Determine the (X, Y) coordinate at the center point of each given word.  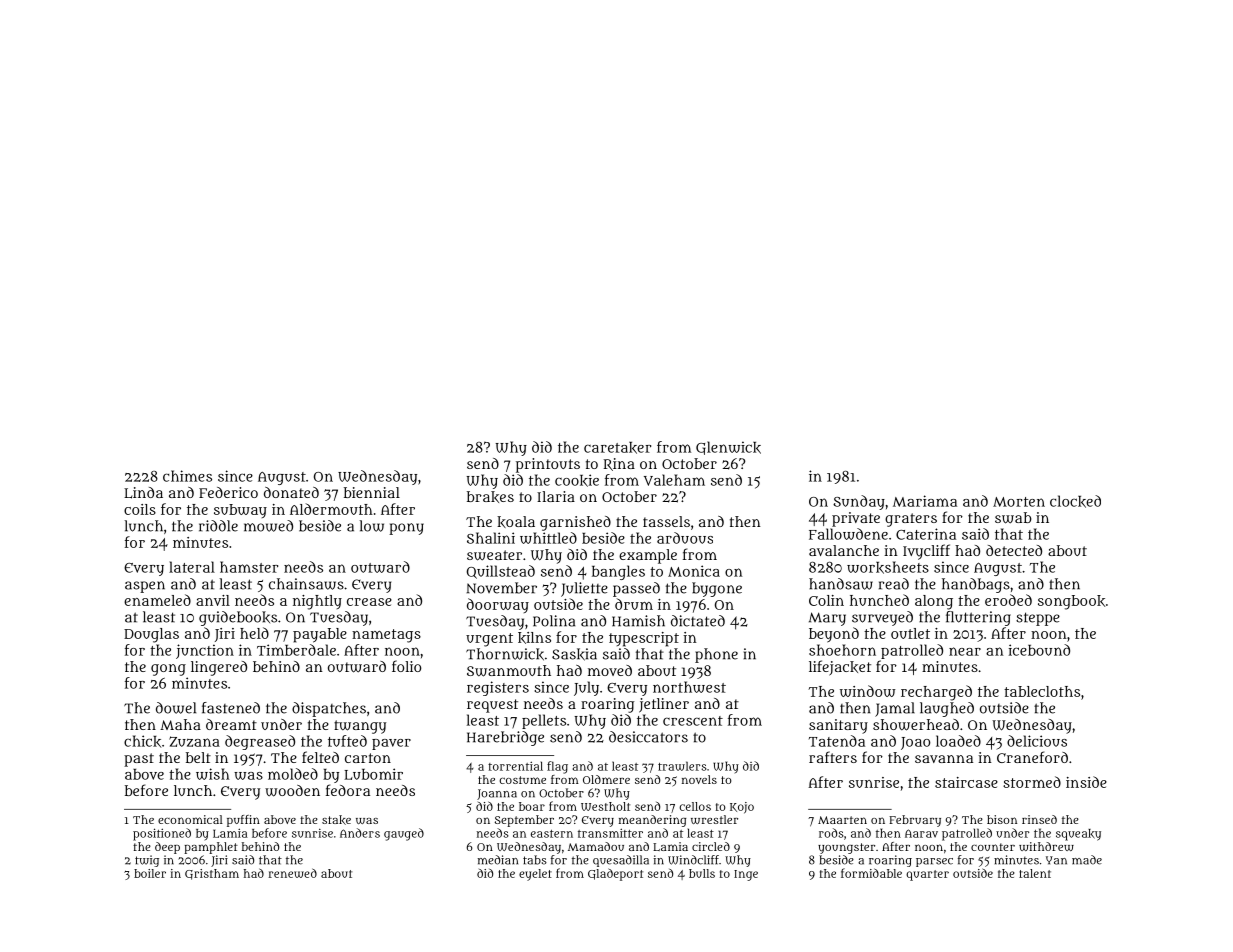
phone (716, 655)
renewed (293, 873)
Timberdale (296, 650)
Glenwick (728, 448)
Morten (1019, 502)
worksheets (888, 567)
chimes (187, 476)
